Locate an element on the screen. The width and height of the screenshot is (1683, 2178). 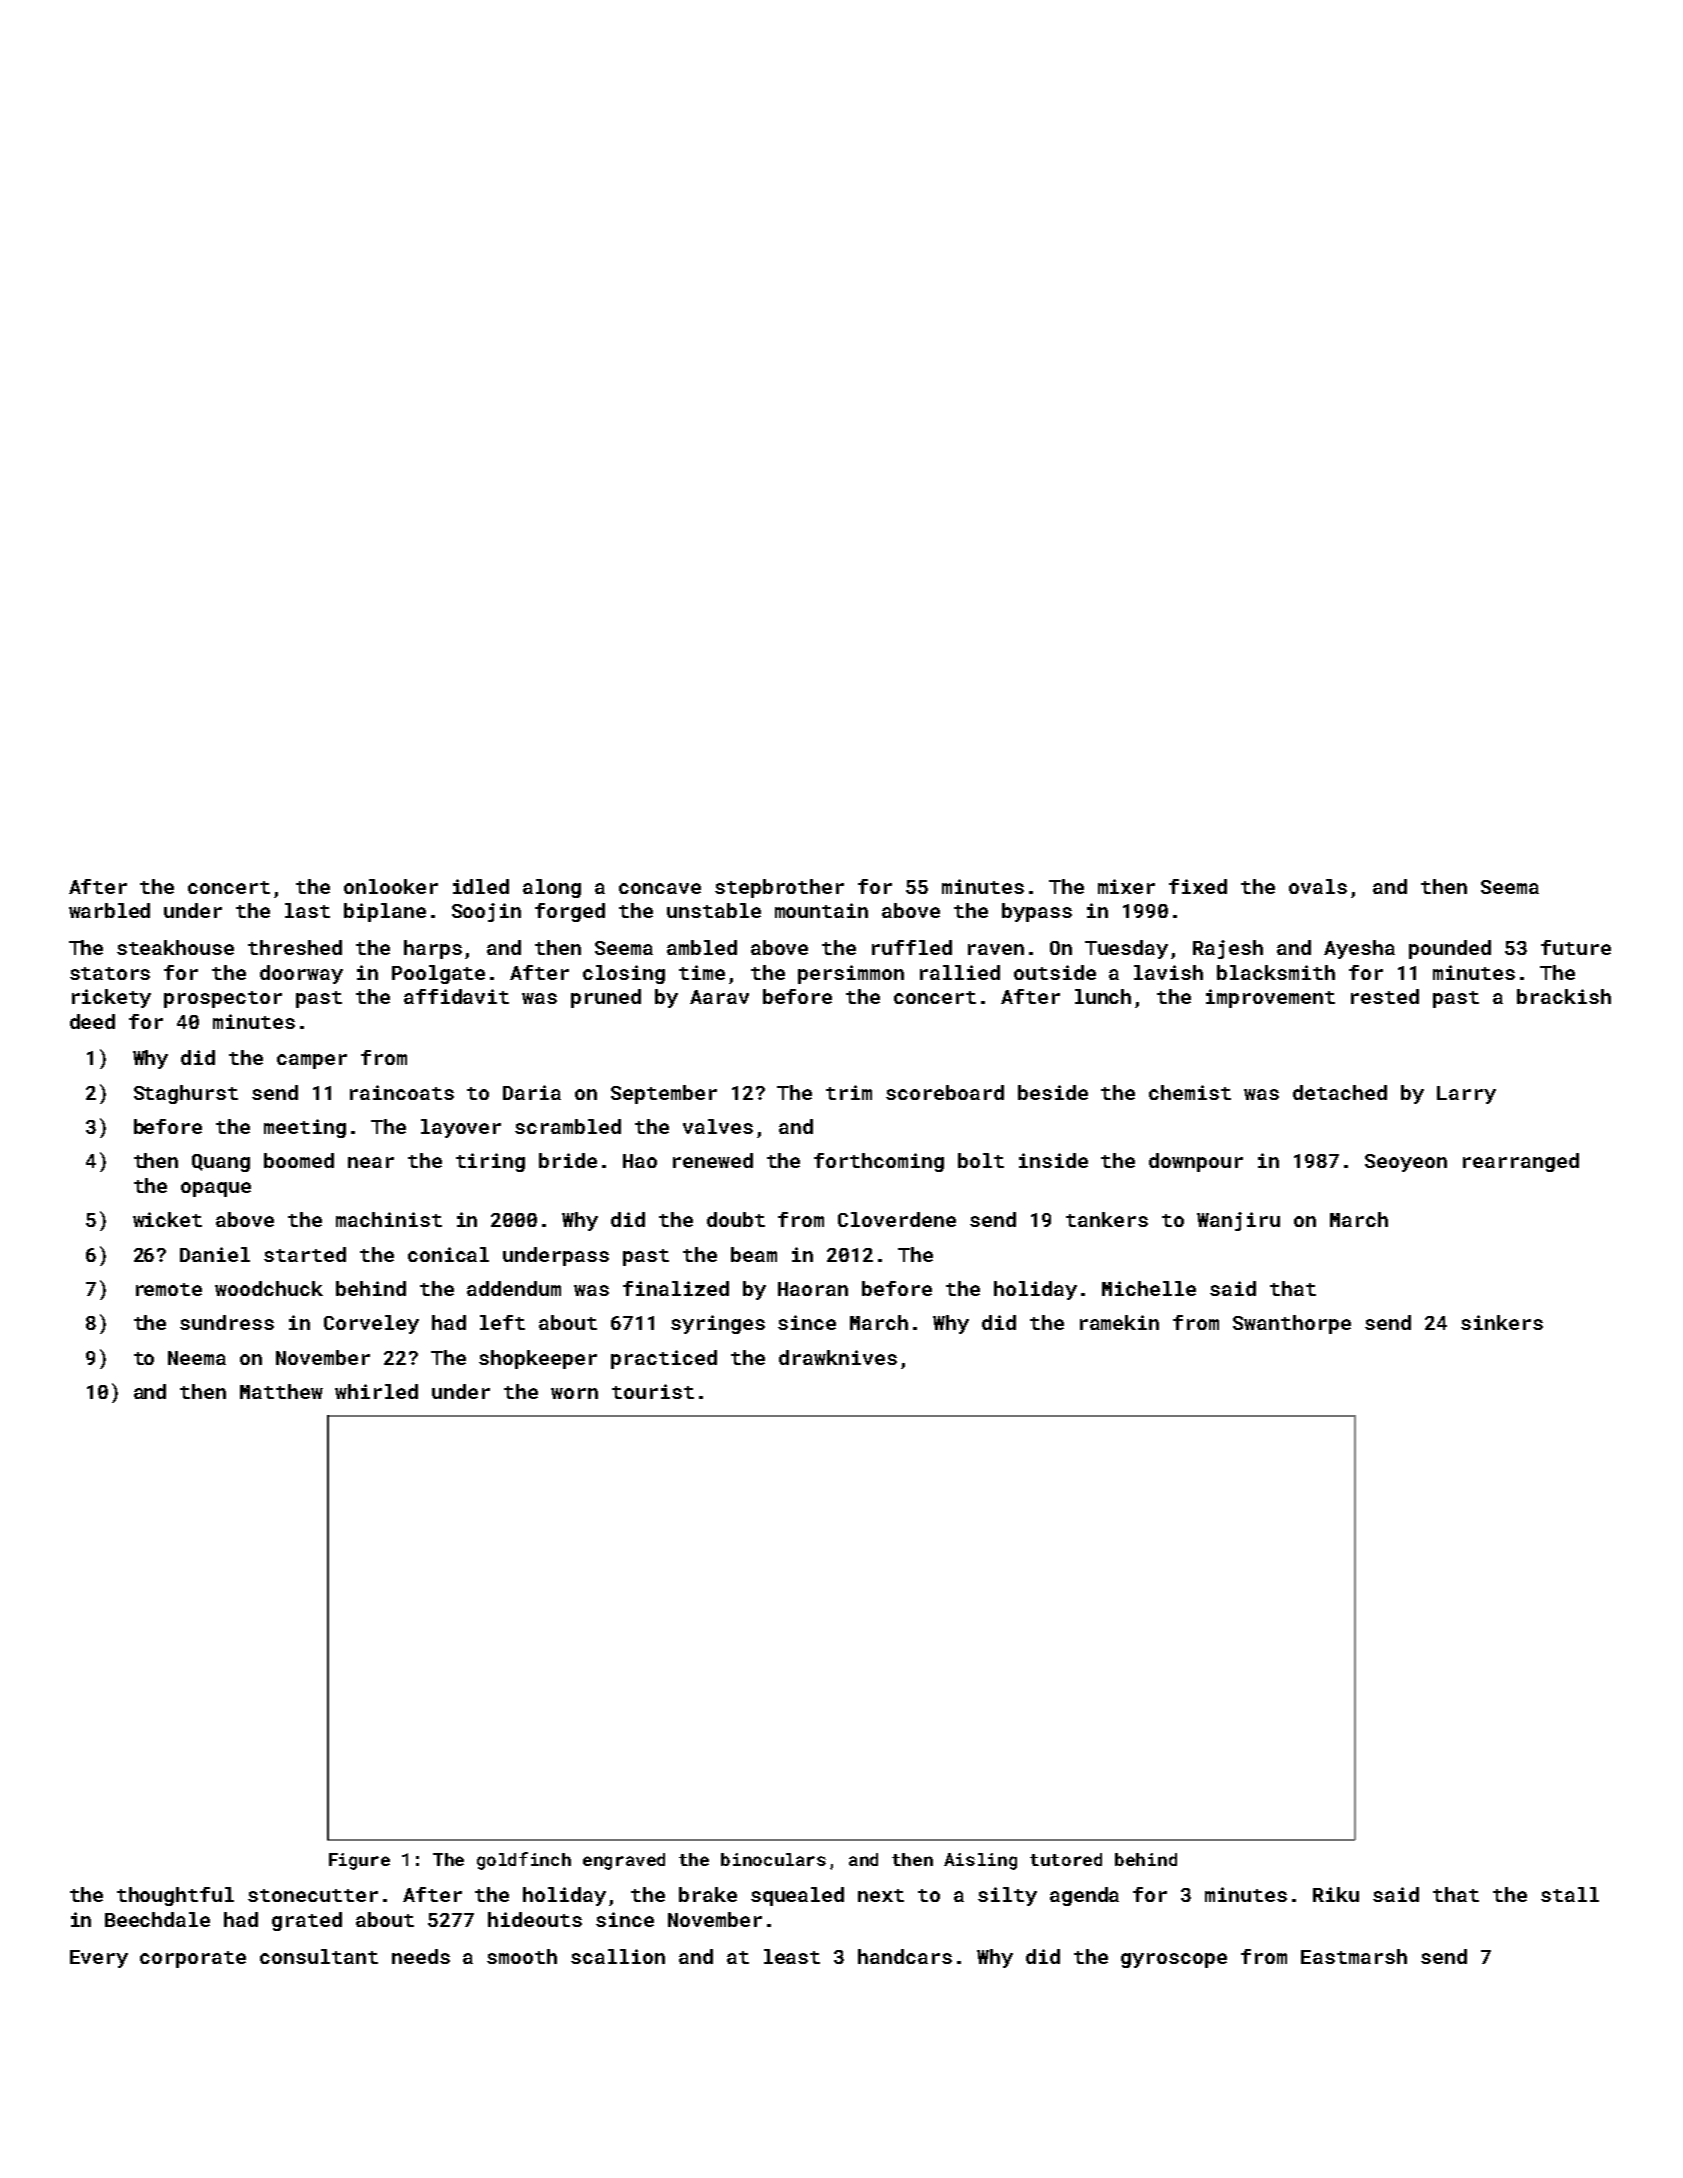
Quang is located at coordinates (221, 1163).
